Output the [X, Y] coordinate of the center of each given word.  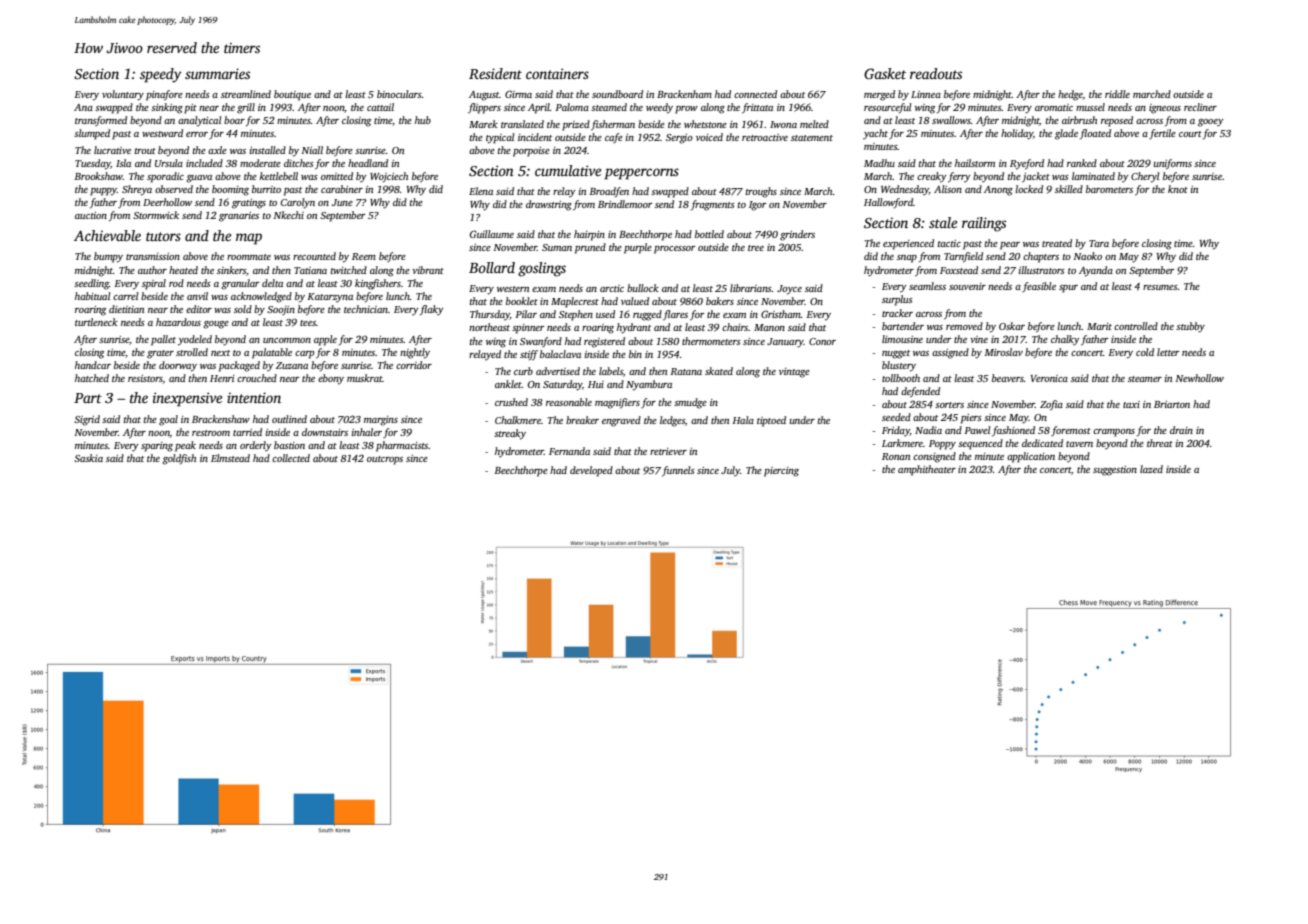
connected [755, 94]
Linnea [926, 94]
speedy [161, 75]
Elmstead [230, 458]
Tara [1099, 243]
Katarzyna [330, 298]
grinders [797, 235]
